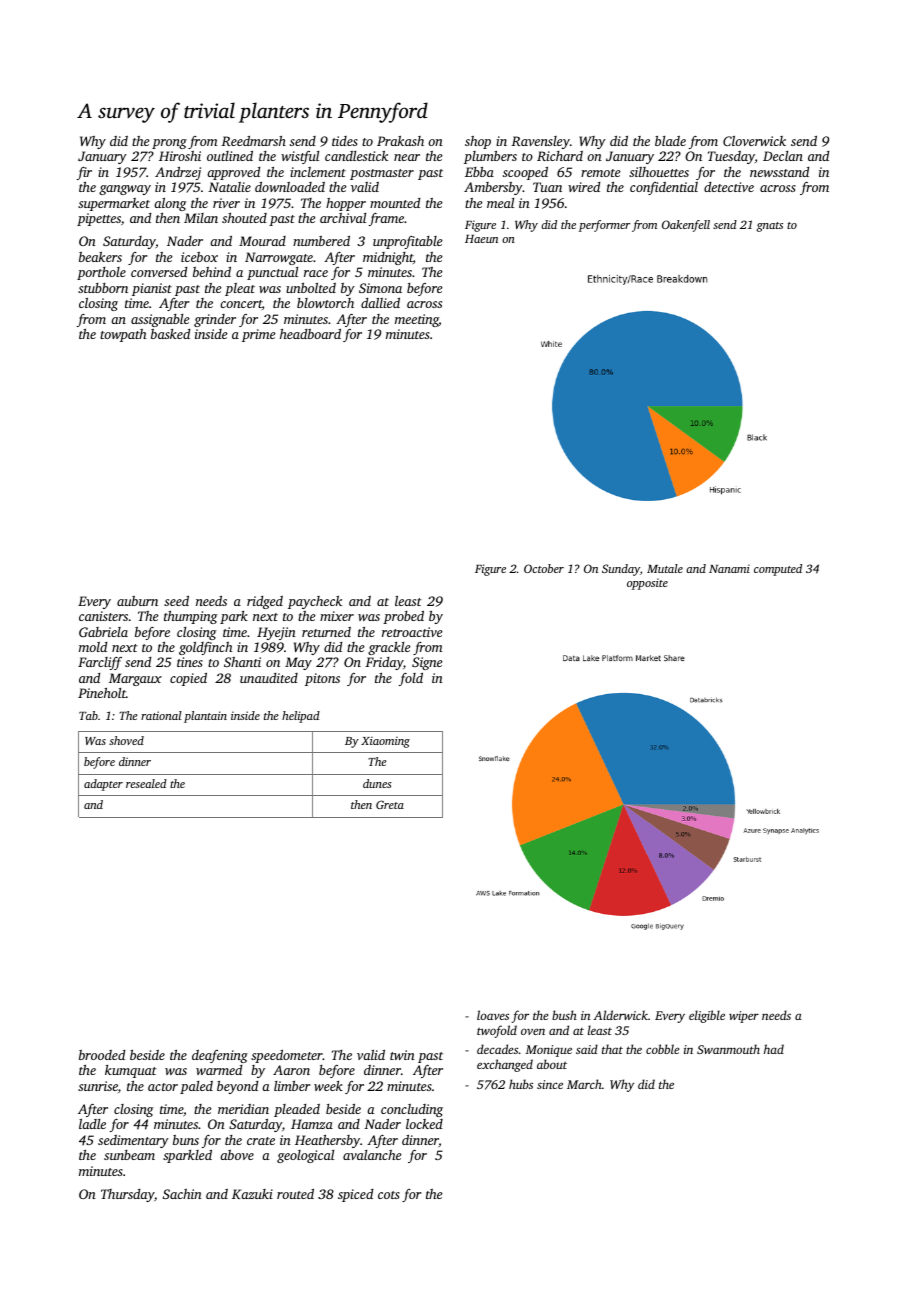  What do you see at coordinates (412, 1110) in the image?
I see `concluding` at bounding box center [412, 1110].
